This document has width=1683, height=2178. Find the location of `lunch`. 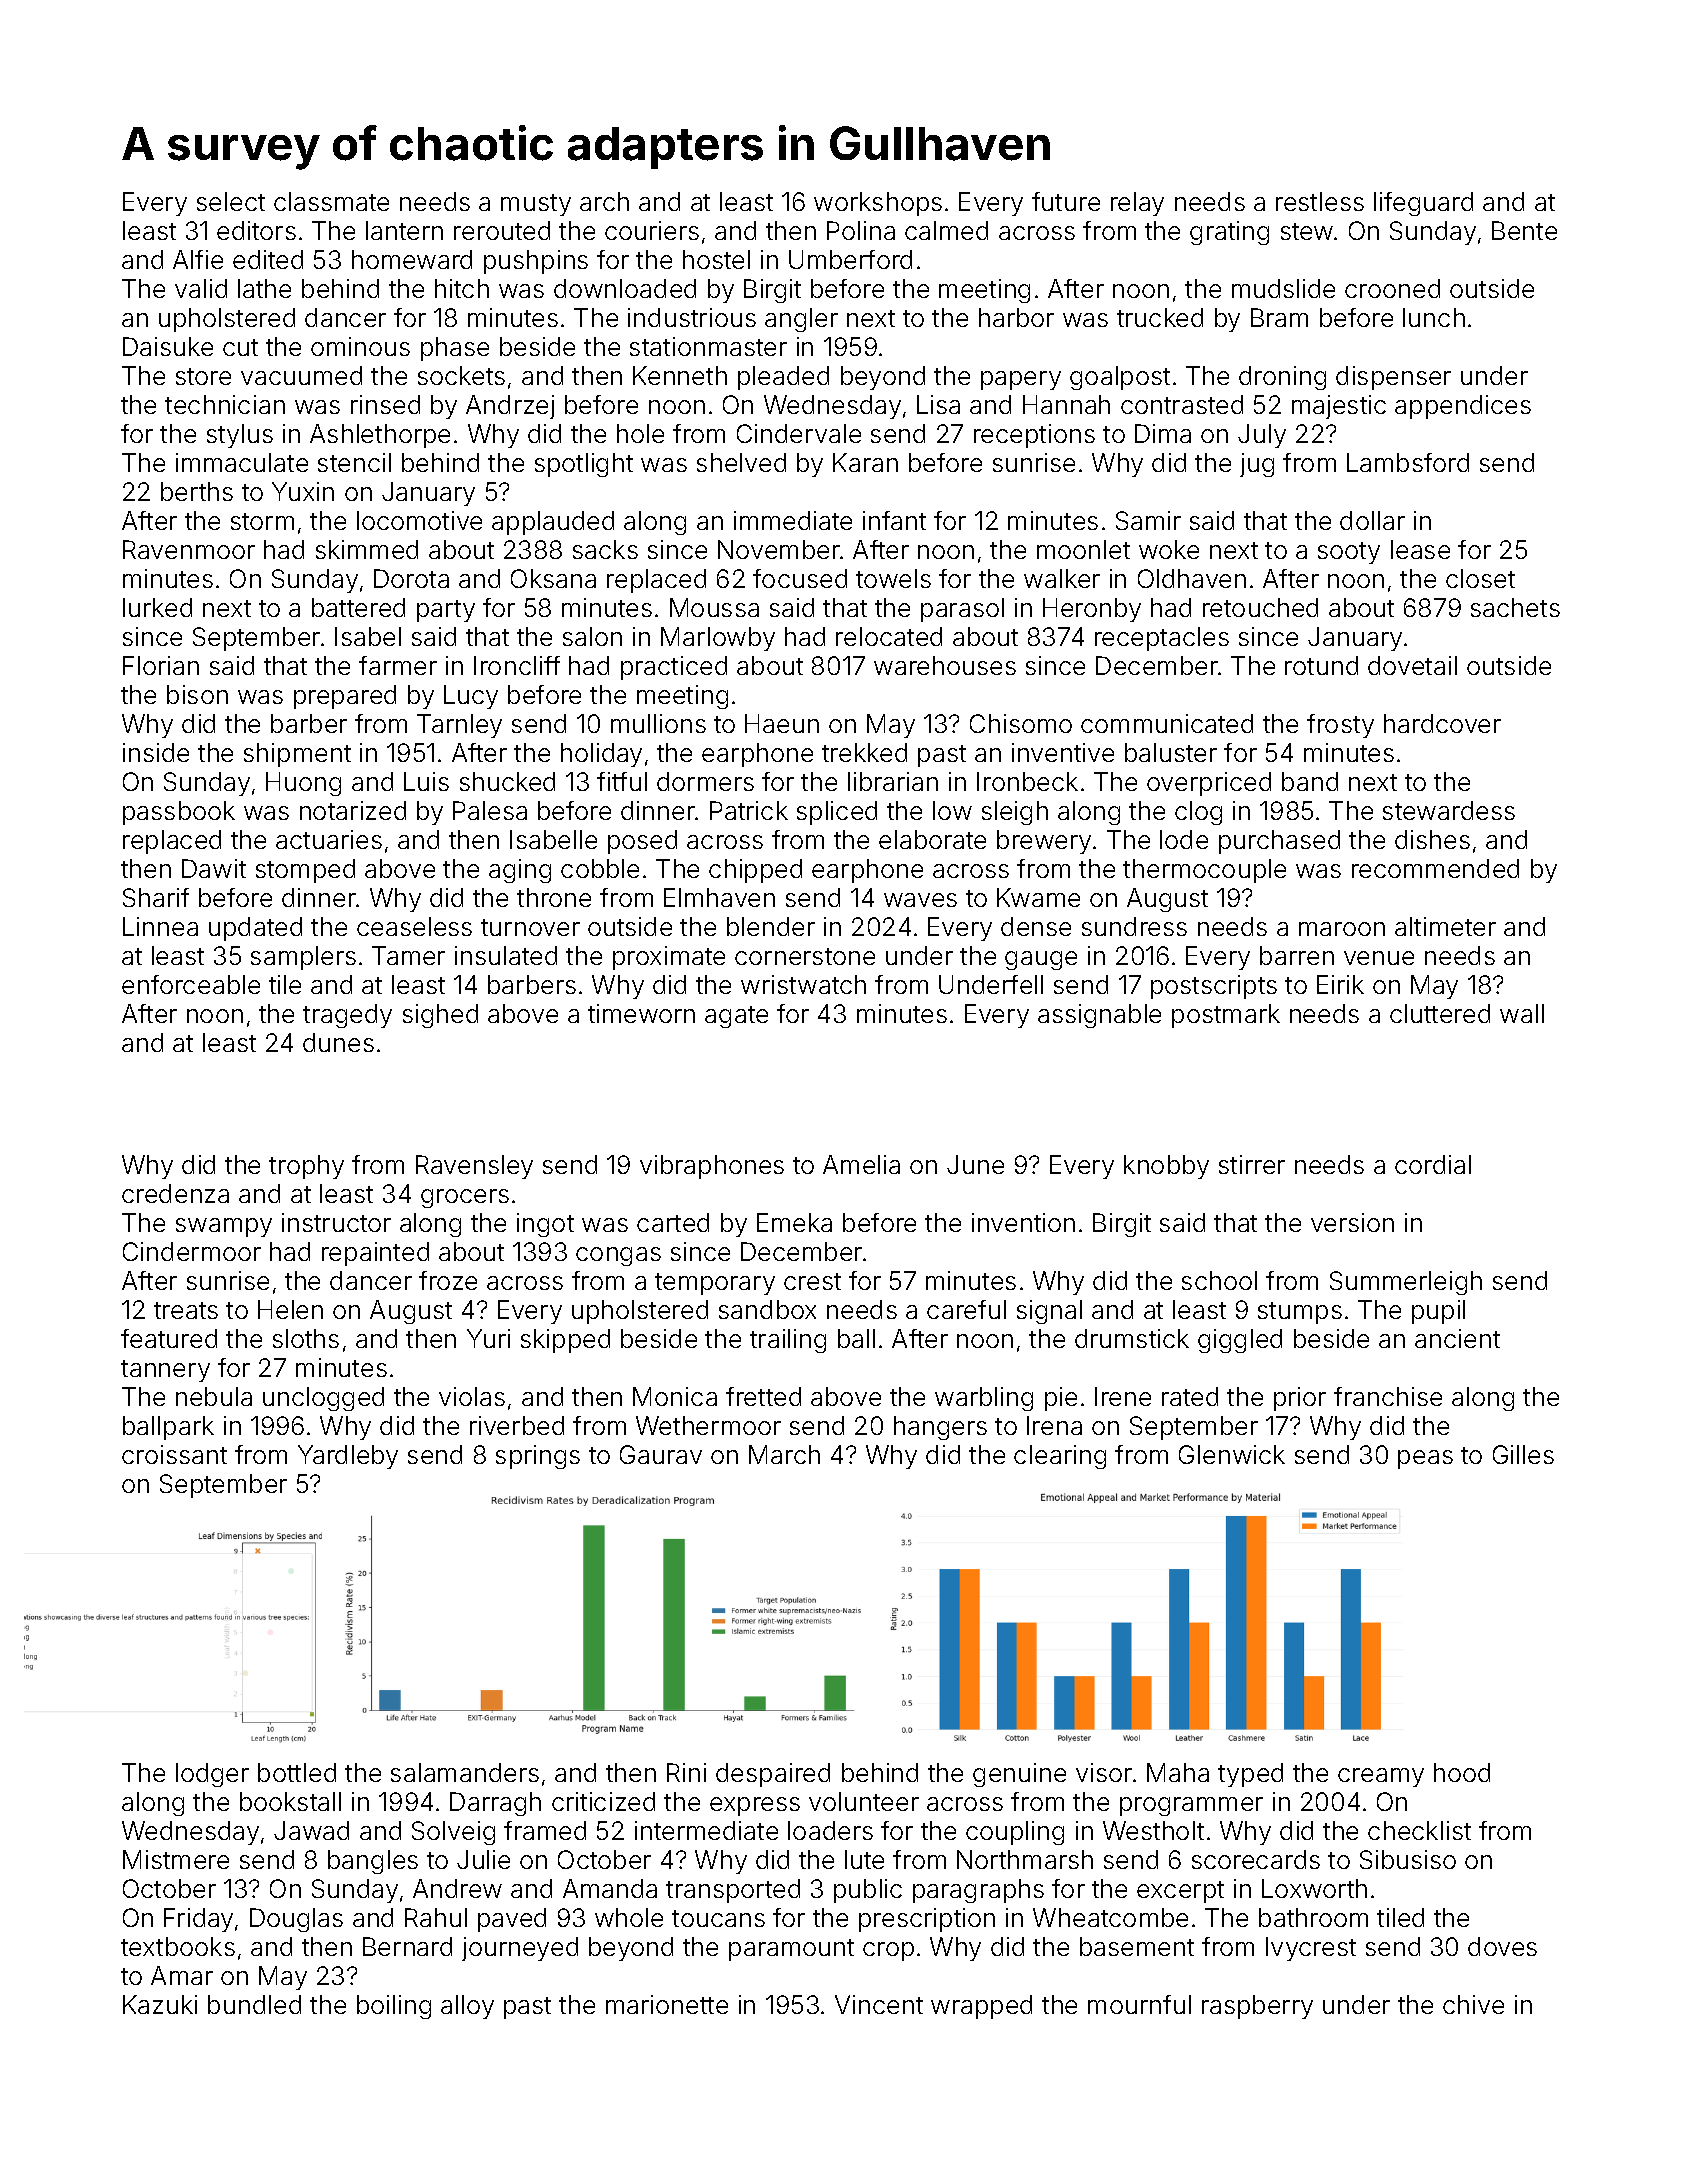

lunch is located at coordinates (1434, 317).
